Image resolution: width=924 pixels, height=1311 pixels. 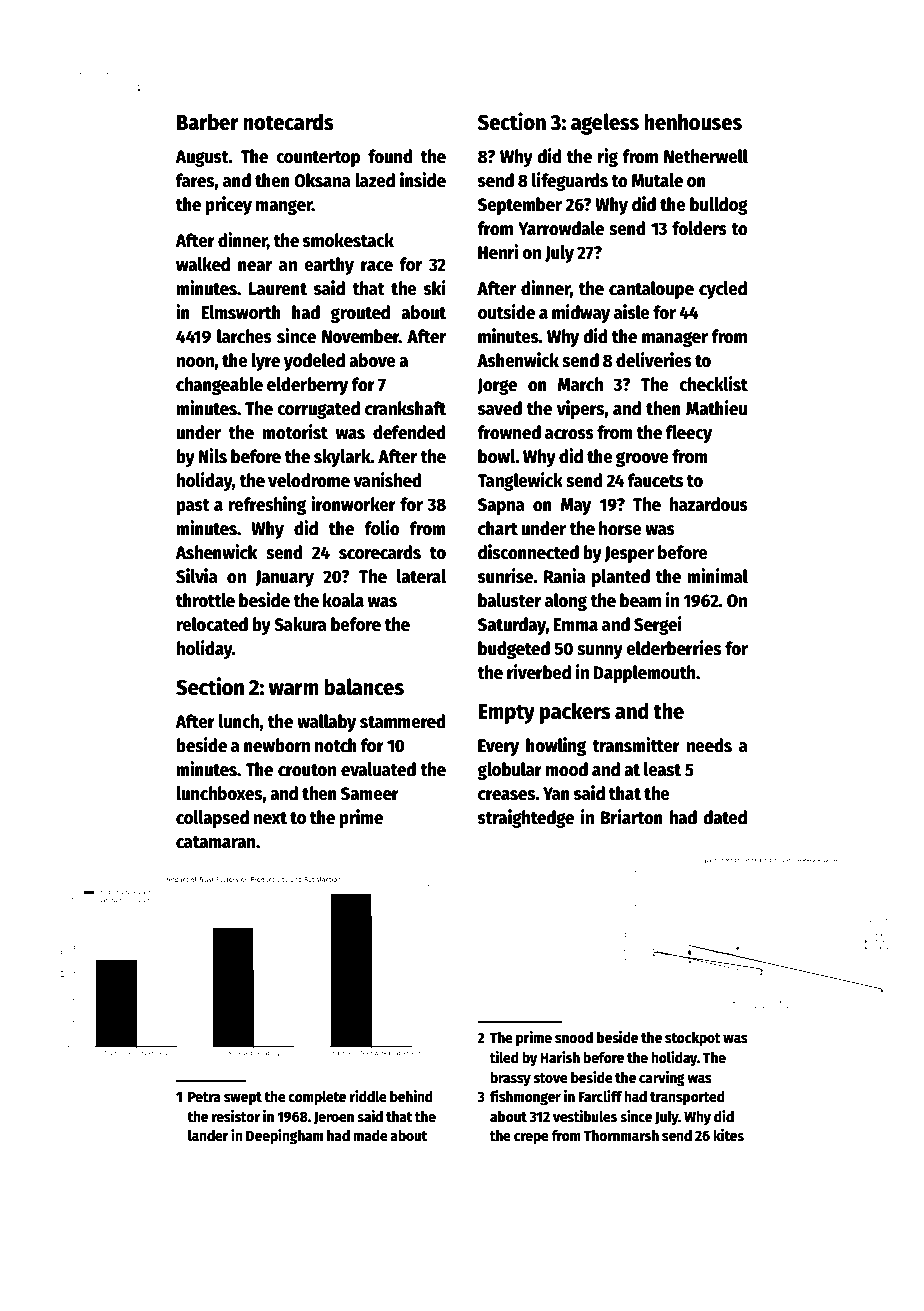 I want to click on manager, so click(x=675, y=339).
